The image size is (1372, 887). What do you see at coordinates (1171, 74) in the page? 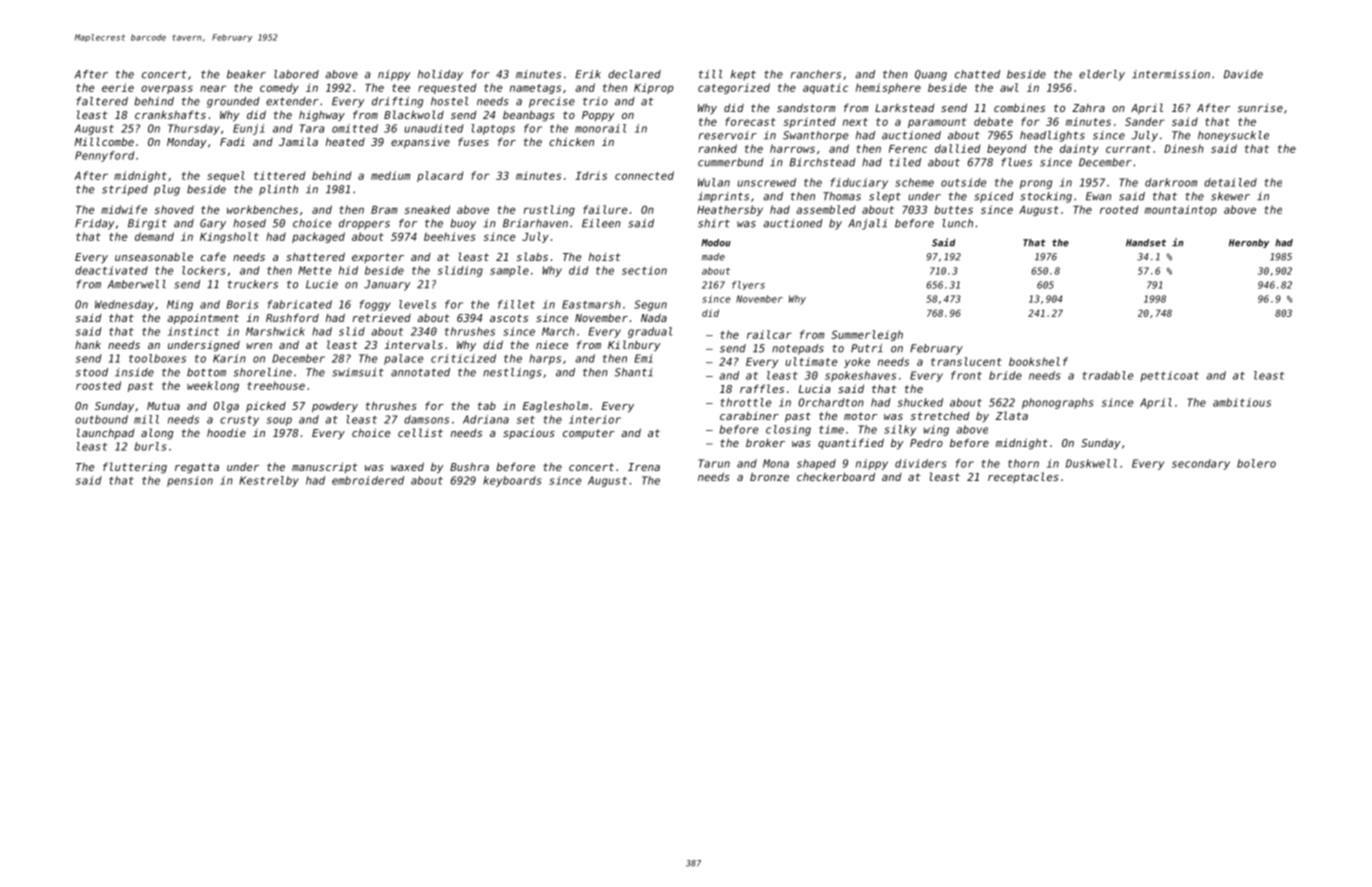
I see `intermission` at bounding box center [1171, 74].
